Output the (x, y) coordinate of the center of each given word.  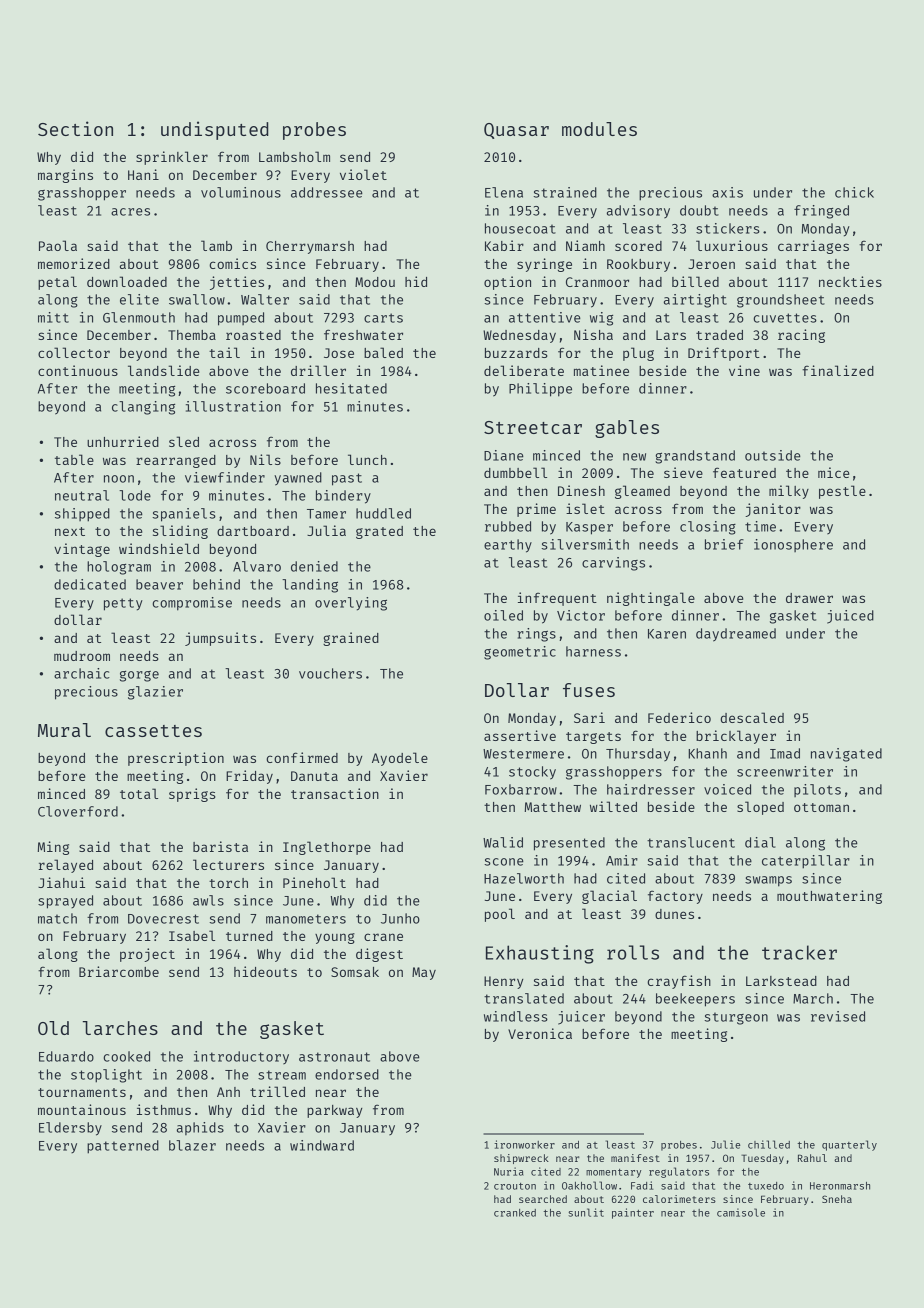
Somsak (355, 972)
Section (75, 128)
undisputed (215, 130)
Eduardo (66, 1056)
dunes (674, 914)
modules (599, 129)
